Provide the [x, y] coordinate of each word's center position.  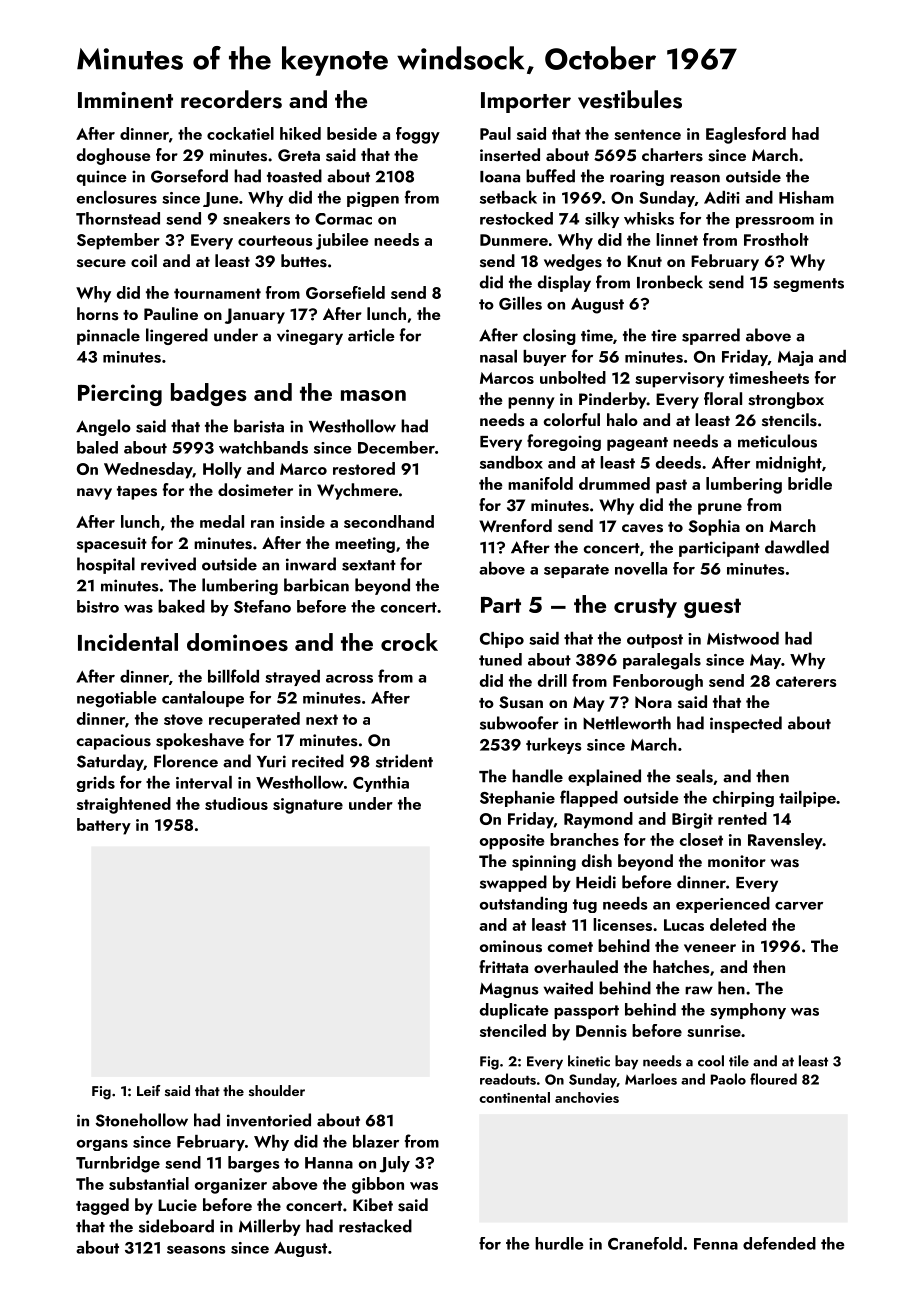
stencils [789, 420]
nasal [498, 356]
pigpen [373, 199]
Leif [149, 1090]
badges [209, 394]
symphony [748, 1011]
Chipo [502, 640]
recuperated [254, 720]
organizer [231, 1186]
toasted [294, 176]
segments [809, 285]
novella [641, 568]
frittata [503, 966]
